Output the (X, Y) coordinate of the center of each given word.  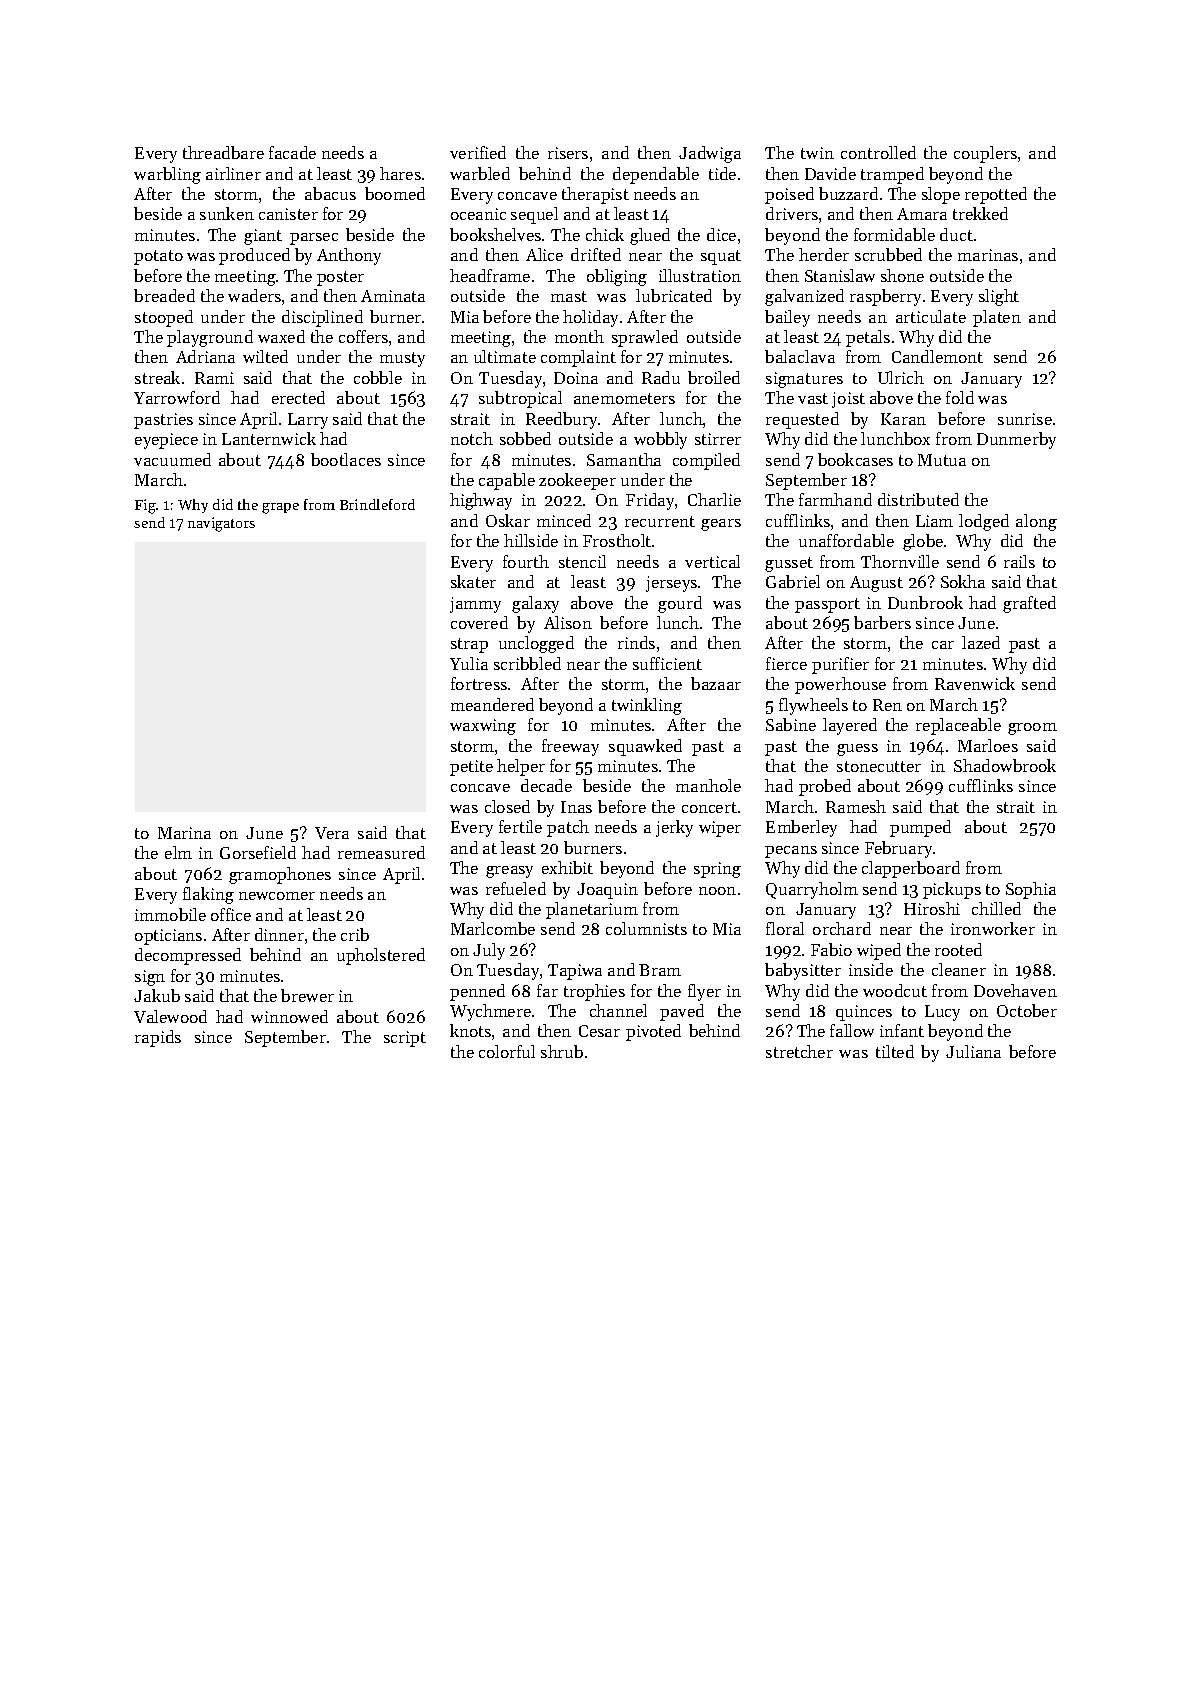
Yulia (469, 663)
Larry (308, 421)
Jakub (157, 995)
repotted (996, 195)
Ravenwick (975, 683)
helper (521, 767)
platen (997, 318)
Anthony (349, 256)
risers (568, 153)
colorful (507, 1051)
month (579, 336)
